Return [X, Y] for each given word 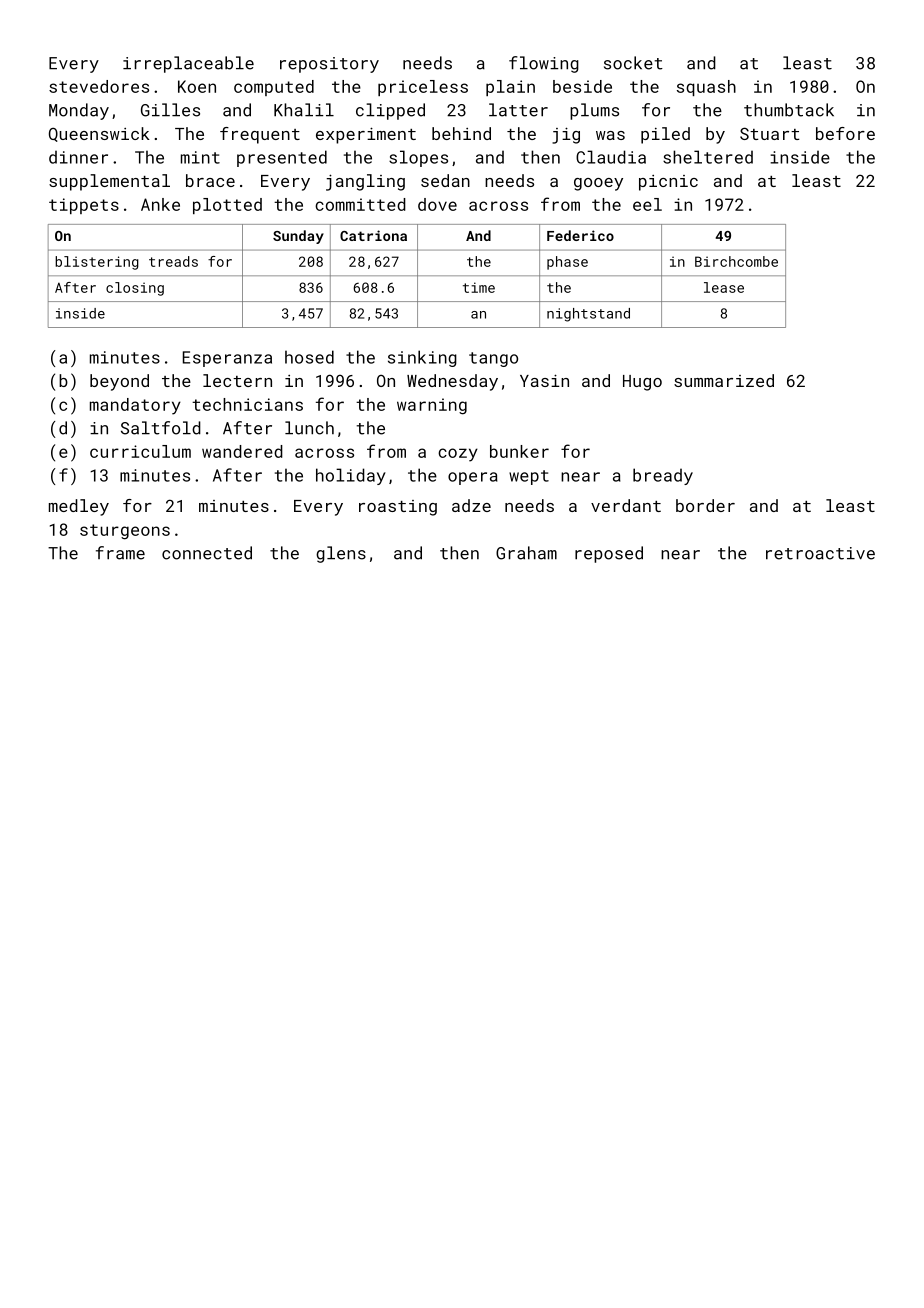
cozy [458, 455]
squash [706, 88]
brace [210, 180]
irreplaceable [188, 64]
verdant [626, 505]
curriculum [140, 451]
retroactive [820, 553]
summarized [724, 380]
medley [79, 507]
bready [663, 476]
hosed [309, 357]
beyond [119, 382]
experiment [366, 135]
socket [633, 63]
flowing [544, 64]
